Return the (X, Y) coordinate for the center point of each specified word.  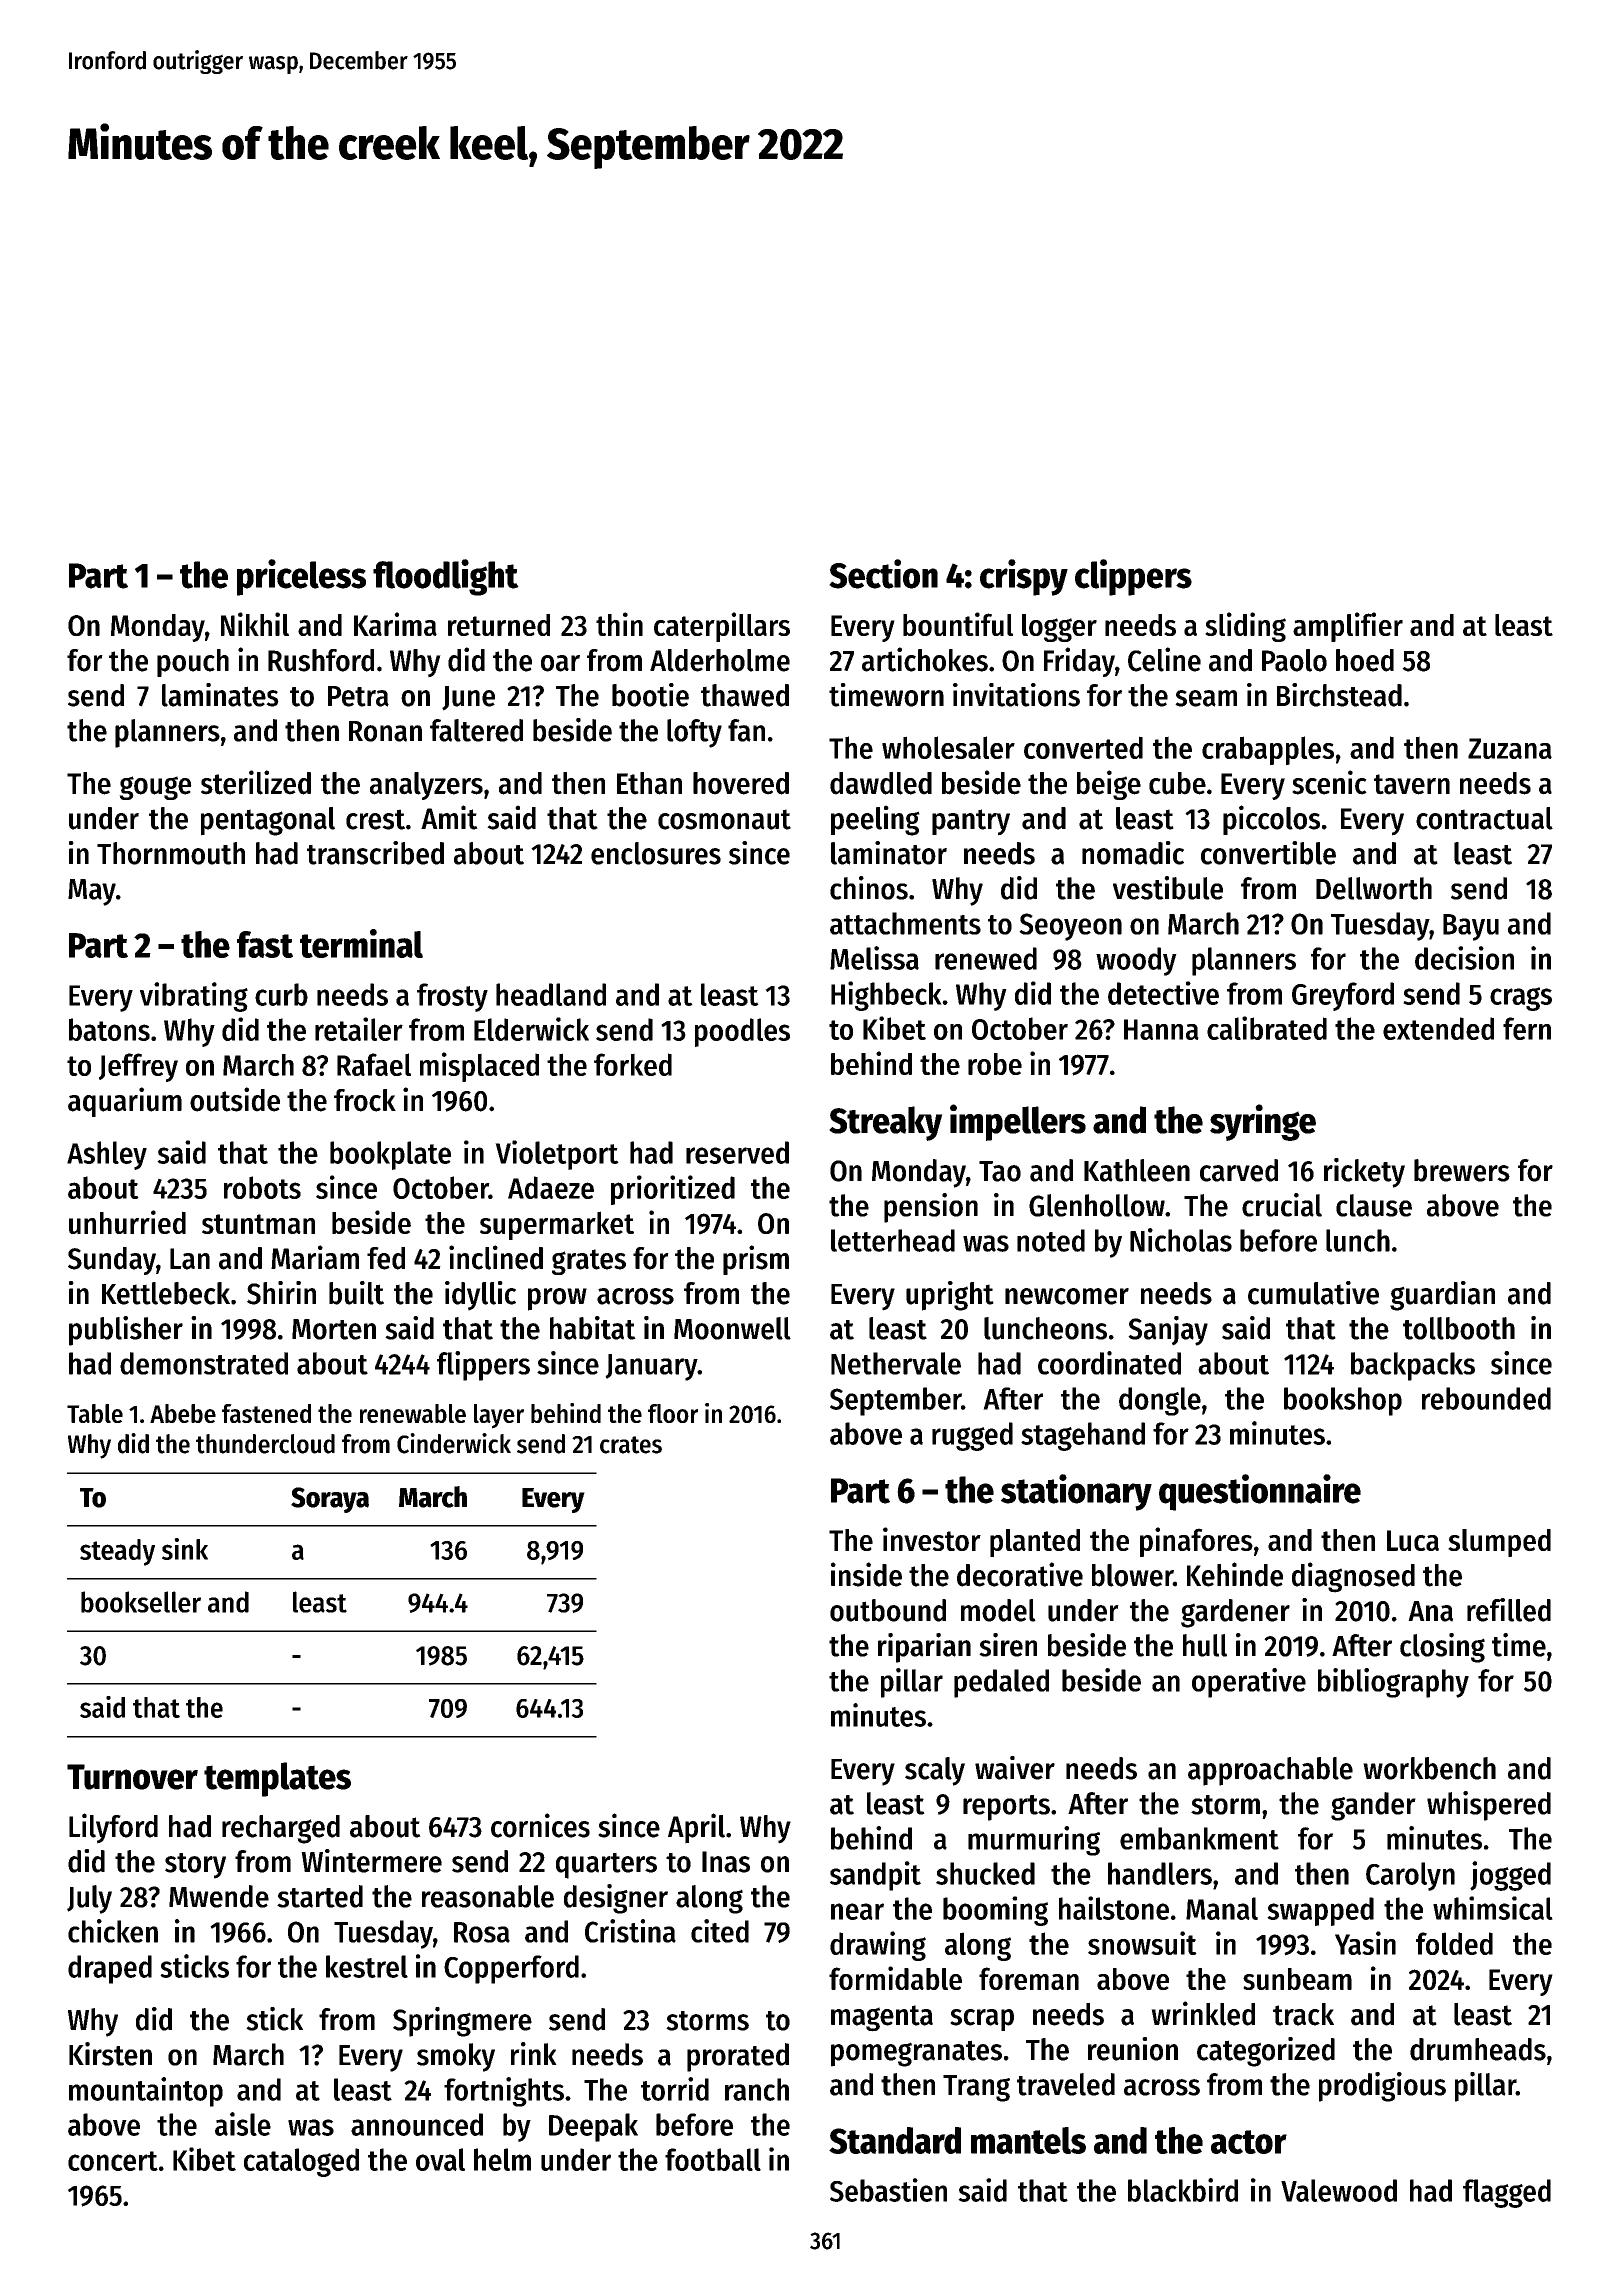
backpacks (1413, 1366)
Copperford (511, 1969)
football (713, 2159)
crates (631, 1445)
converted (1083, 747)
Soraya (330, 1500)
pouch (193, 663)
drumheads (1478, 2049)
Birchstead (1339, 695)
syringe (1263, 1122)
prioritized (673, 1190)
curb (281, 994)
